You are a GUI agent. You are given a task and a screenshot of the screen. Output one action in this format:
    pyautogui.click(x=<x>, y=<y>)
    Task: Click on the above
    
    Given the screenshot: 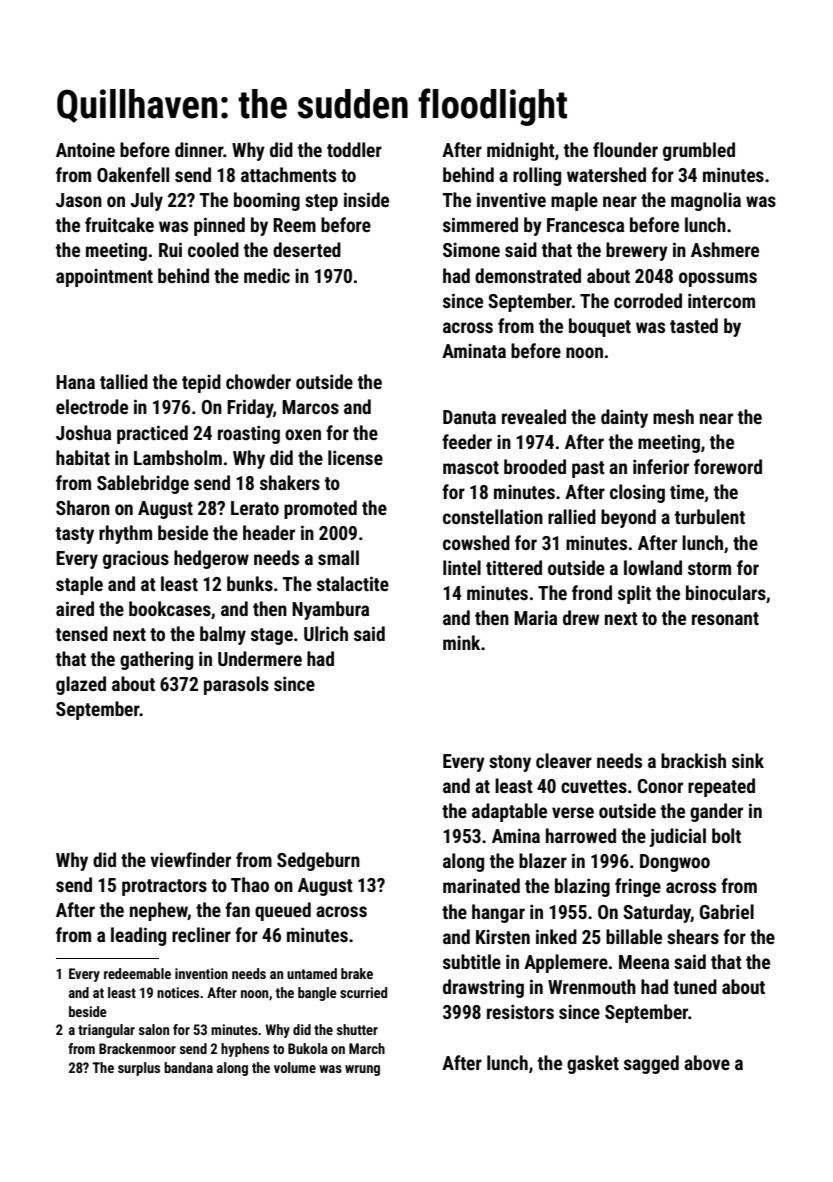 What is the action you would take?
    pyautogui.click(x=707, y=1062)
